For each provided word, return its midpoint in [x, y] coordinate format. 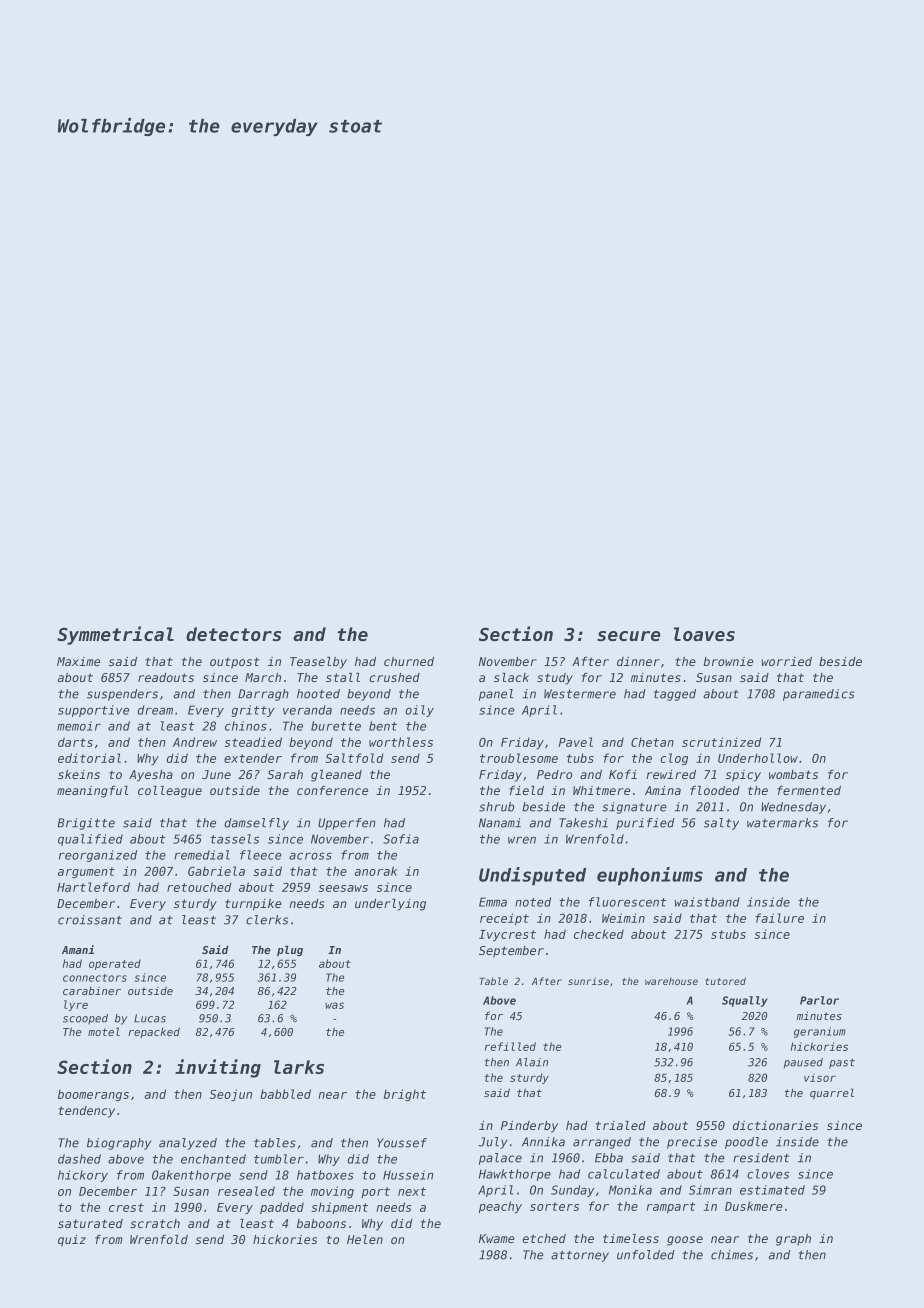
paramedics [819, 695]
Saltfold [354, 758]
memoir [79, 726]
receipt [504, 919]
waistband [707, 902]
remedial [202, 855]
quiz [72, 1241]
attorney [580, 1256]
